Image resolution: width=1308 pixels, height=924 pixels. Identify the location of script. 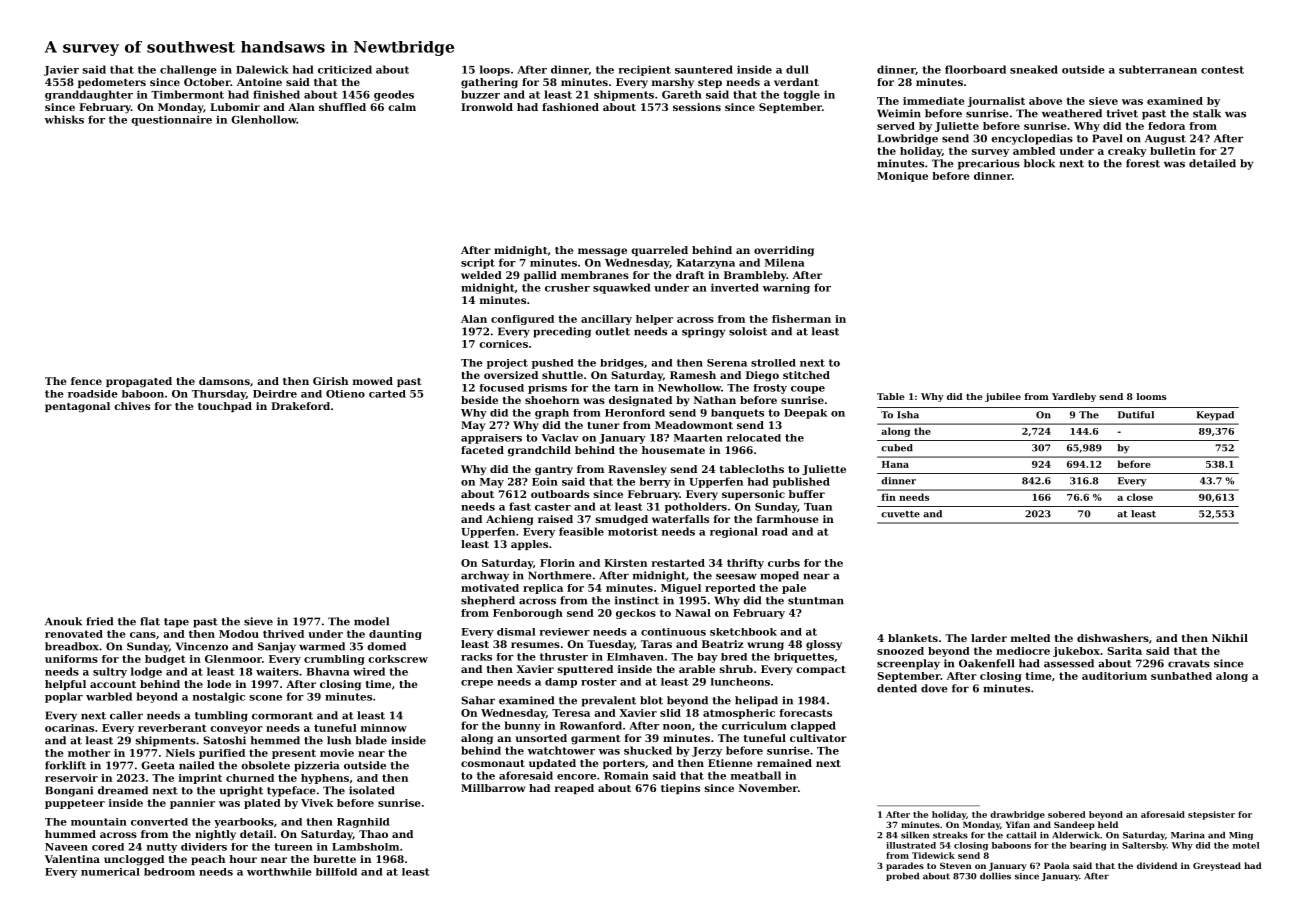
(478, 263).
